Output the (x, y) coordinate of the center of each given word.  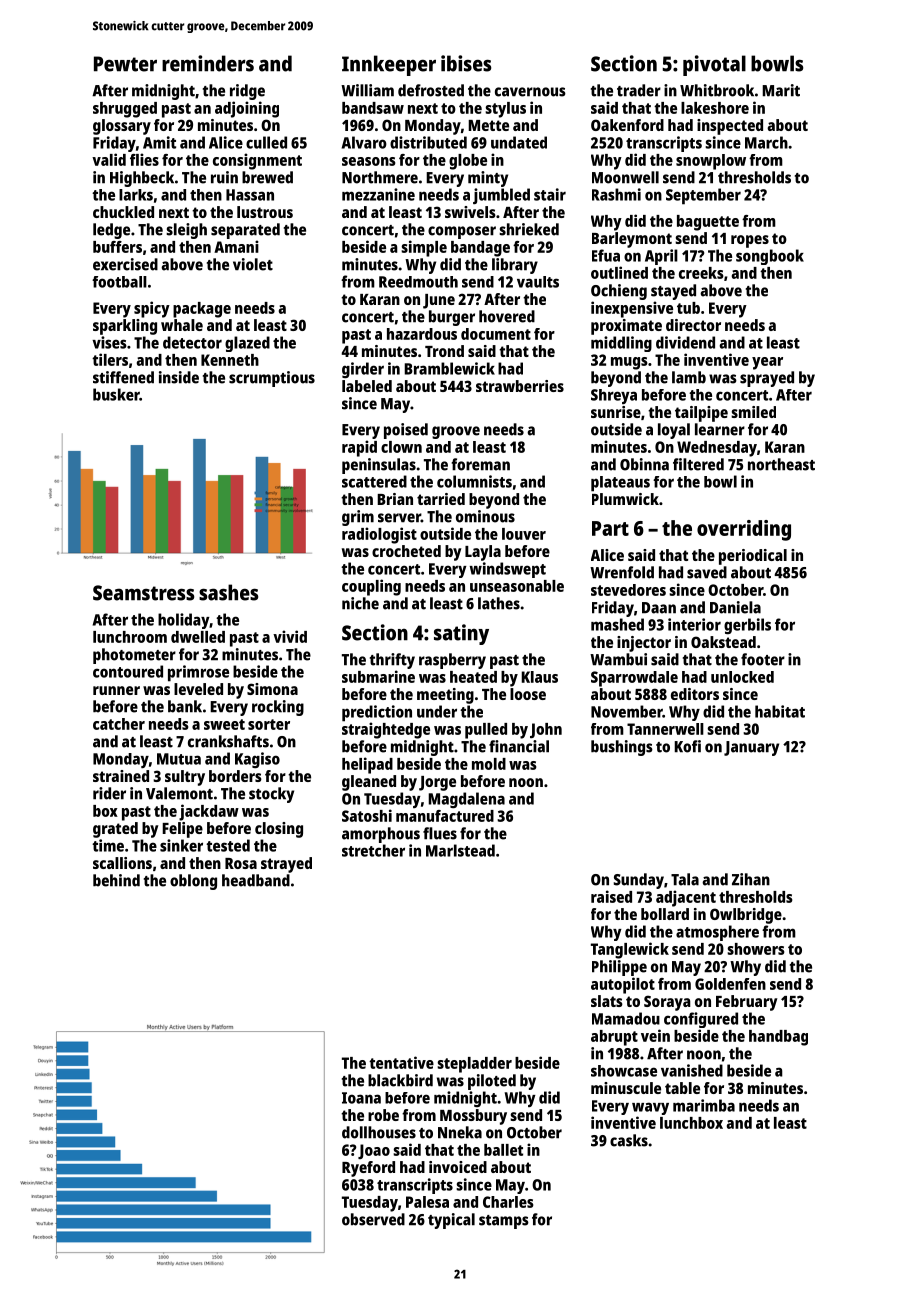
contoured (128, 671)
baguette (708, 223)
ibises (466, 63)
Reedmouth (418, 282)
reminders (208, 63)
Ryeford (368, 1169)
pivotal (714, 65)
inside (179, 377)
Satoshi (367, 815)
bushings (622, 748)
